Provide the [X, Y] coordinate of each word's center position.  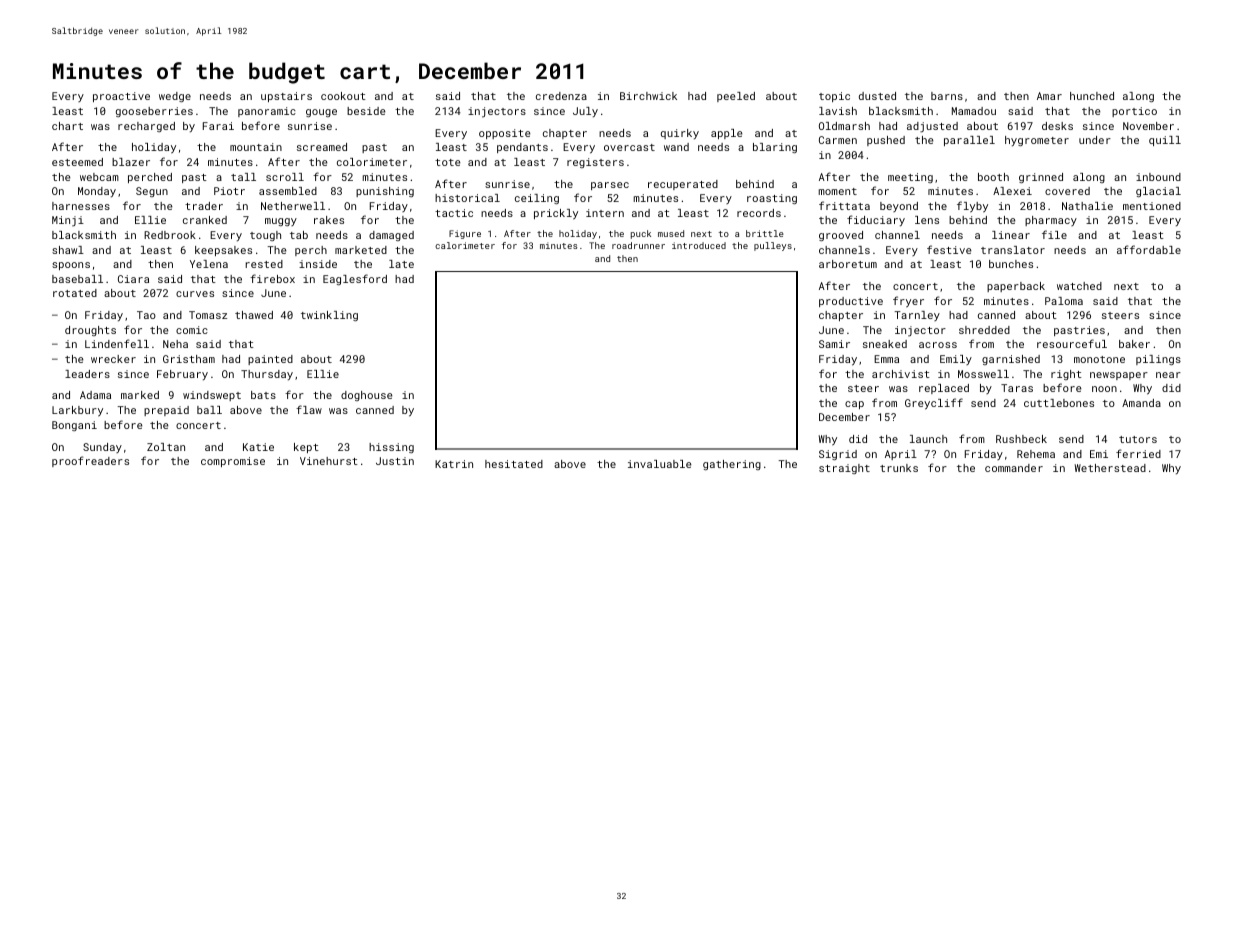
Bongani [74, 426]
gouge [321, 113]
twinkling [329, 316]
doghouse [367, 396]
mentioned [1152, 206]
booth [993, 177]
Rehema [1036, 454]
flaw [309, 409]
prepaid [166, 411]
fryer [908, 302]
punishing [385, 192]
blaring [775, 148]
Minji [68, 221]
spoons [71, 266]
